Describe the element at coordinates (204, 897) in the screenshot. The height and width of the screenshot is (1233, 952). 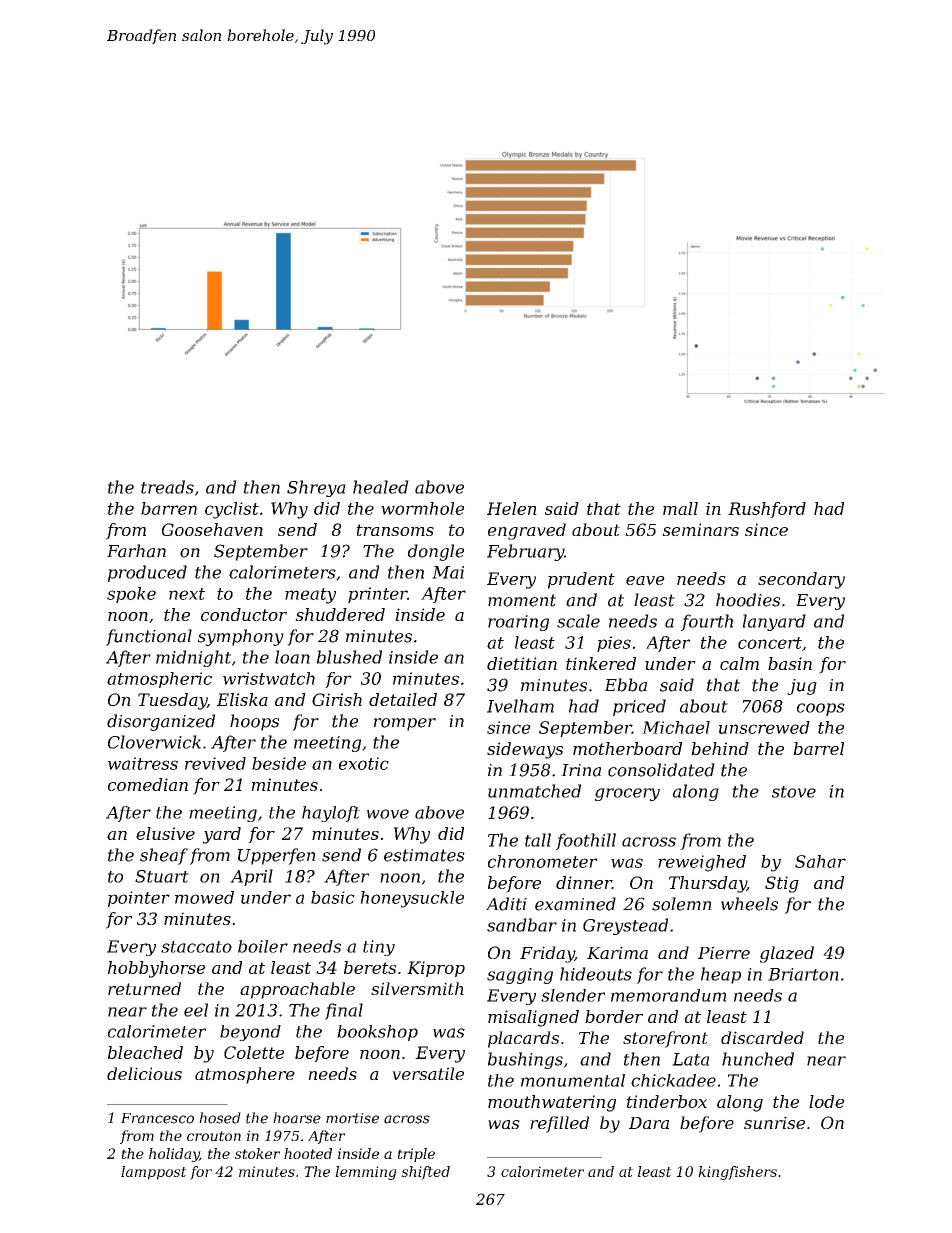
I see `mowed` at that location.
